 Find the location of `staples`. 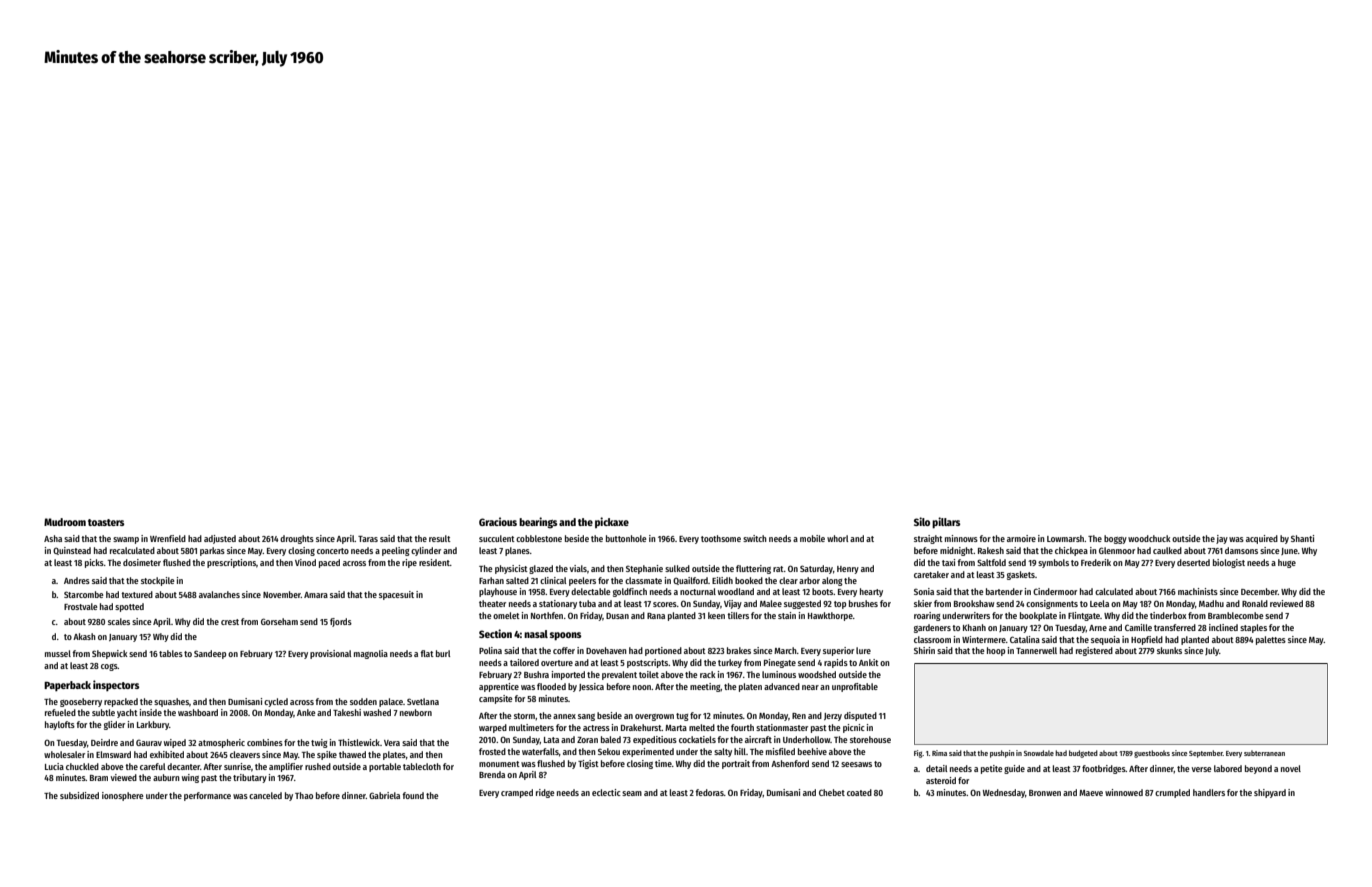

staples is located at coordinates (1253, 628).
